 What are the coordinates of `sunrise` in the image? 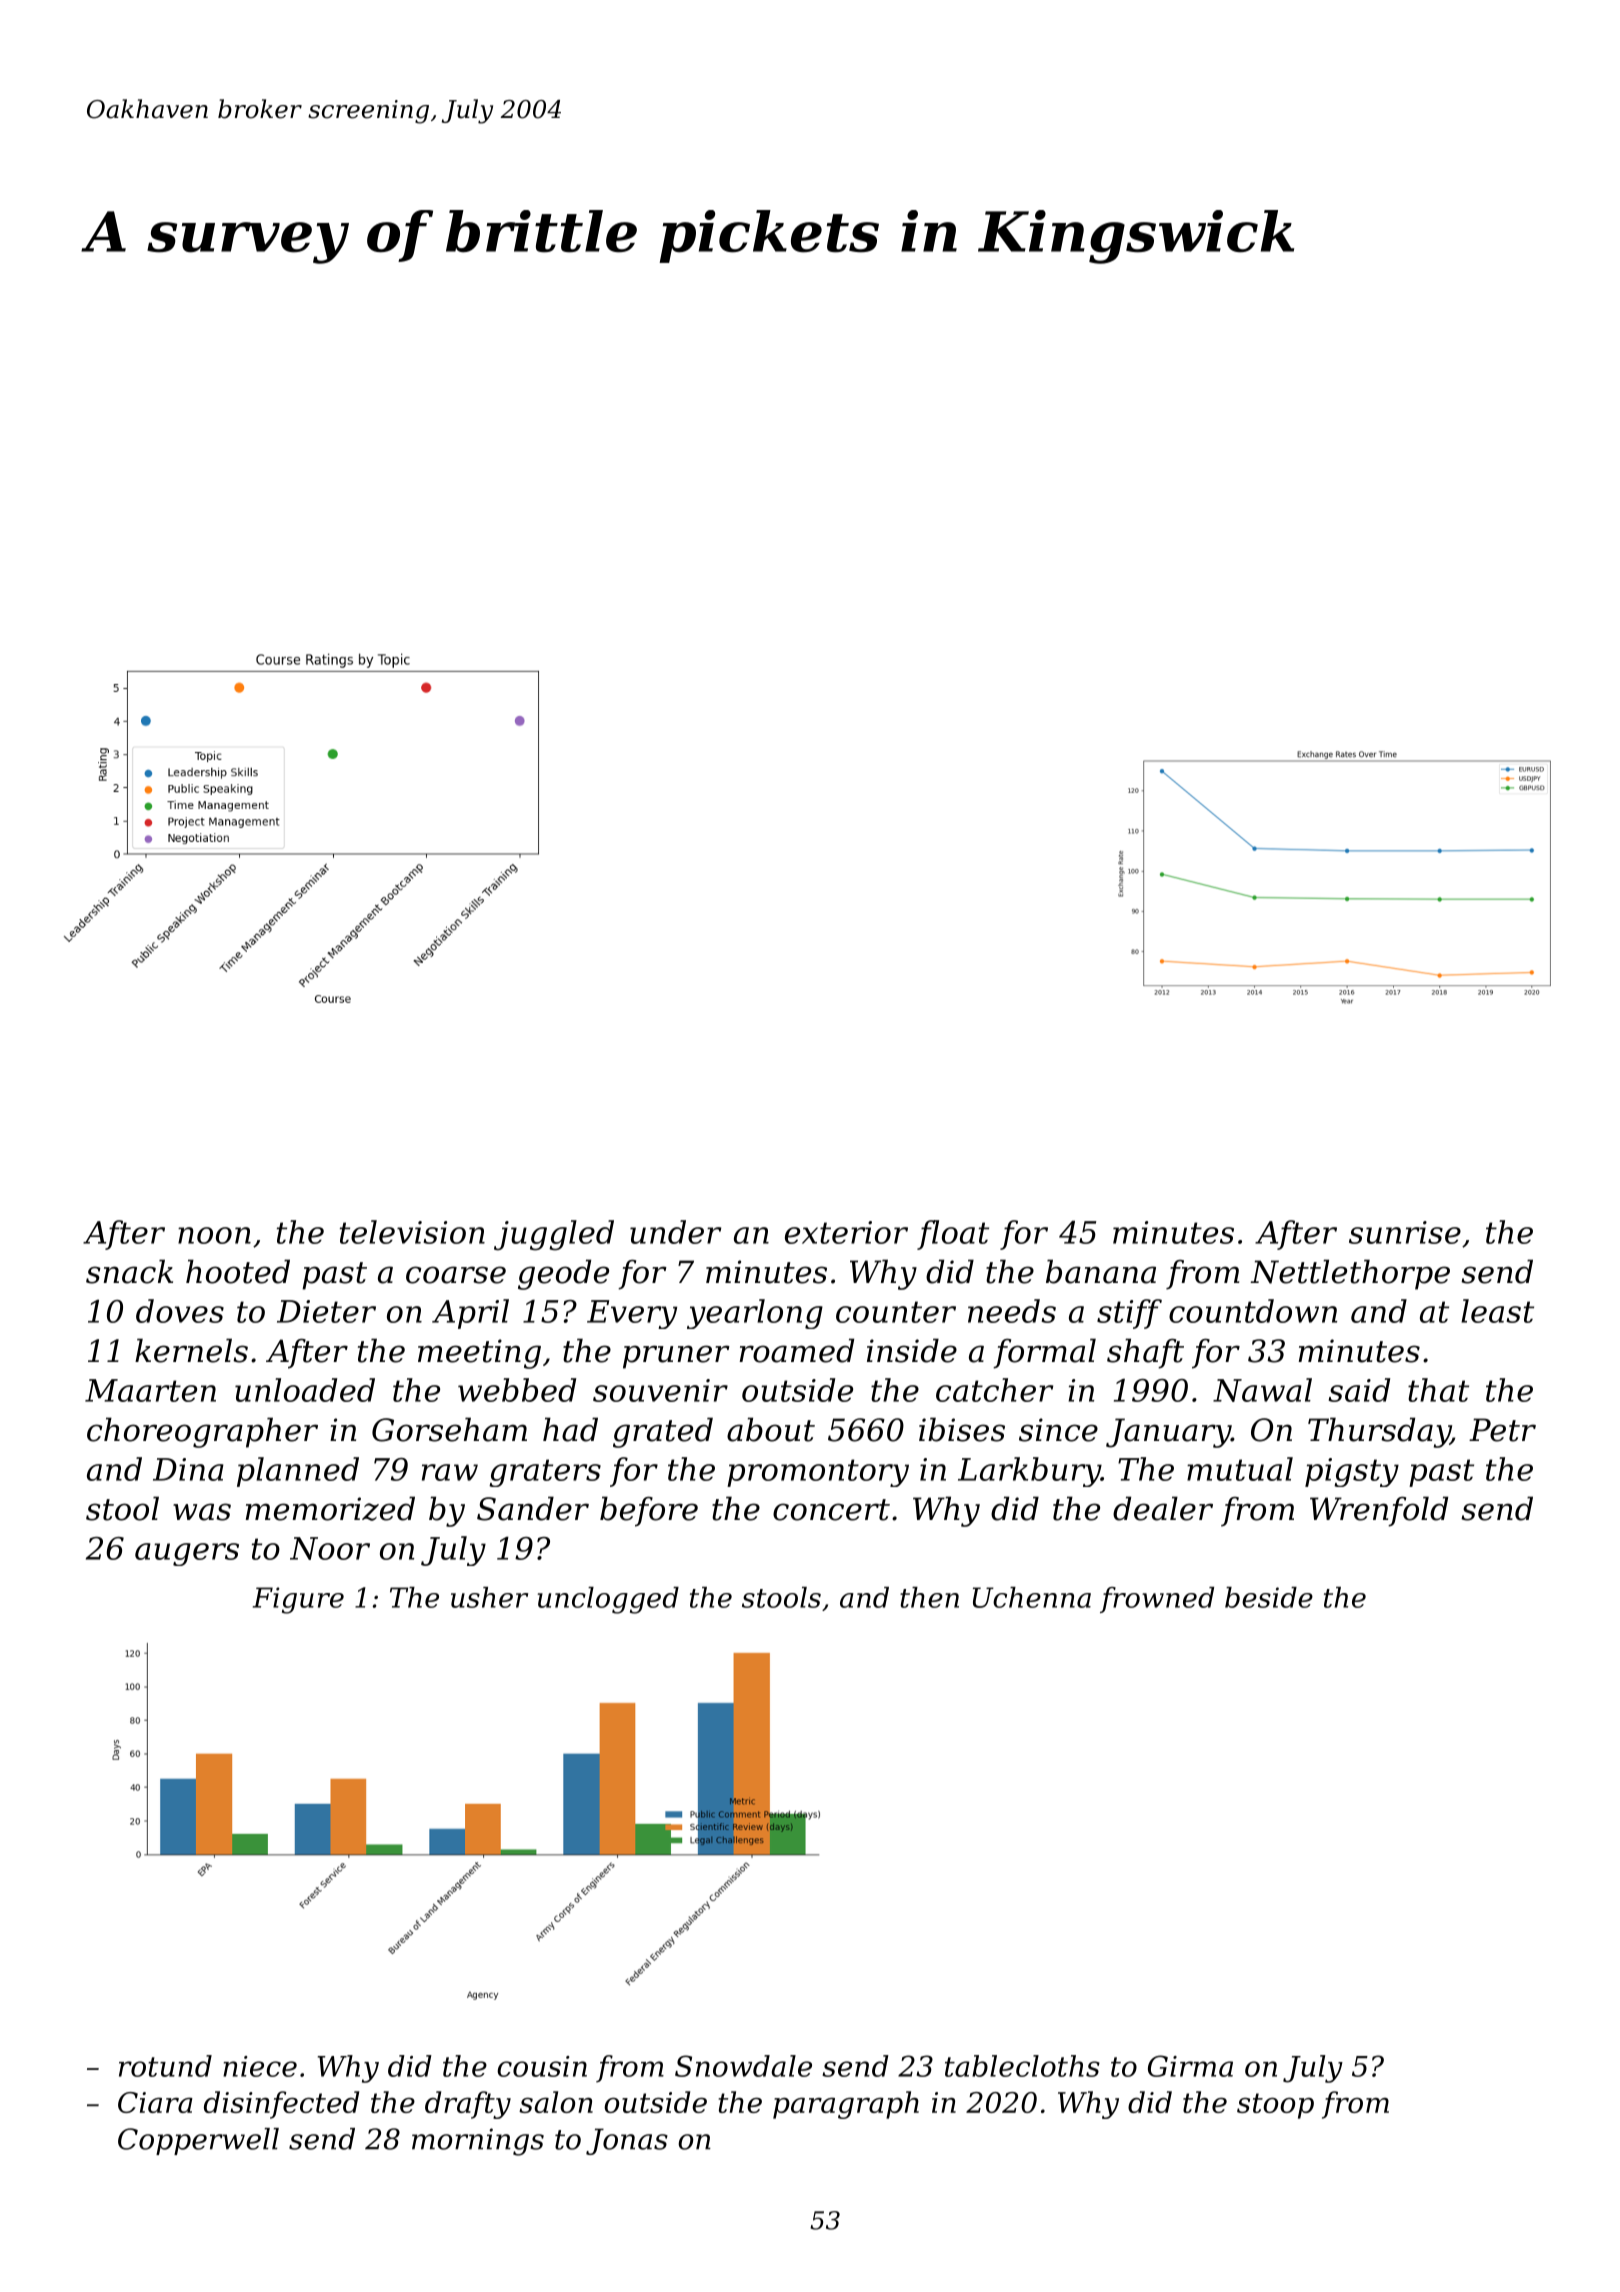 It's located at (1405, 1232).
